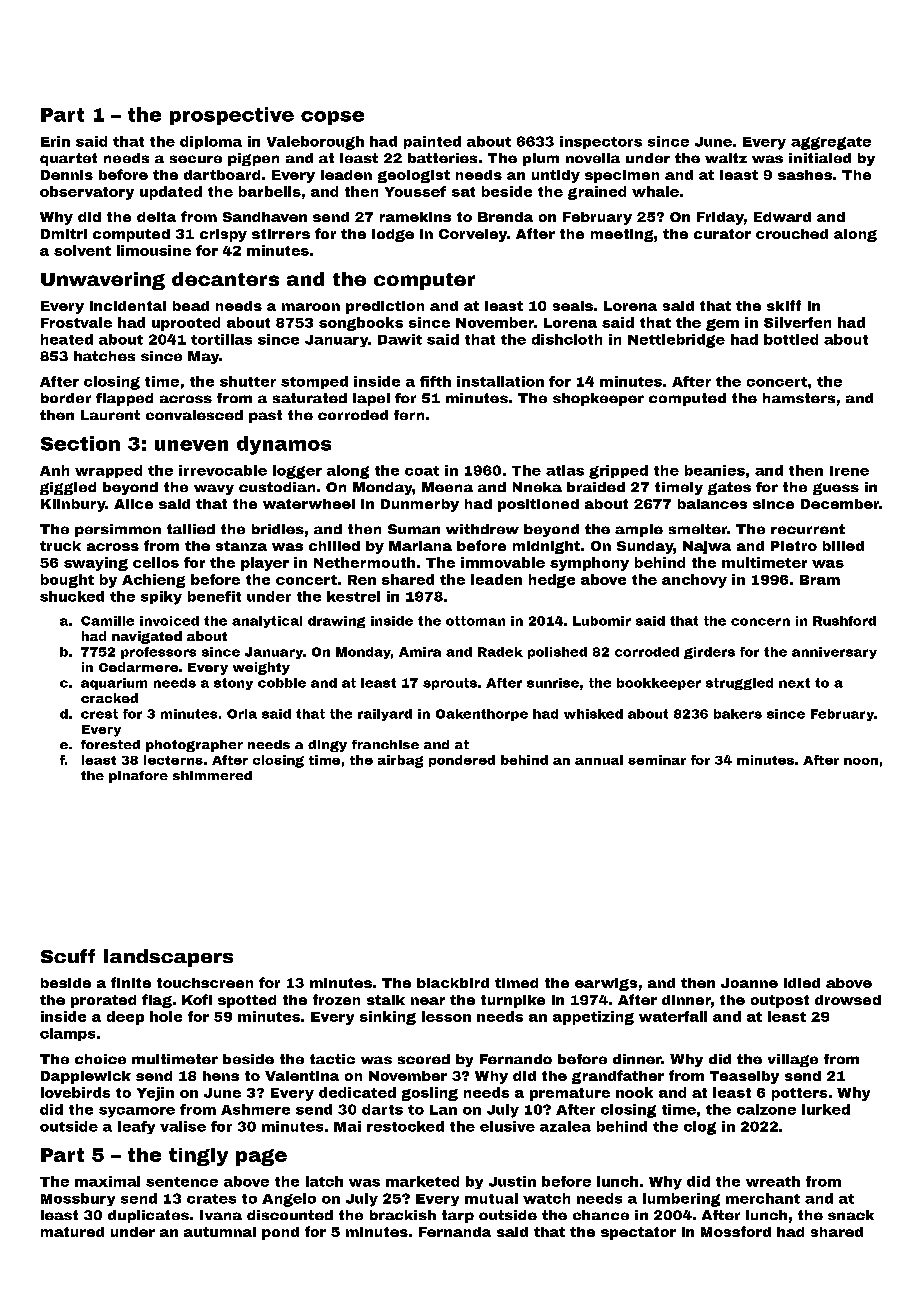 The height and width of the screenshot is (1308, 924). Describe the element at coordinates (453, 983) in the screenshot. I see `blackbird` at that location.
